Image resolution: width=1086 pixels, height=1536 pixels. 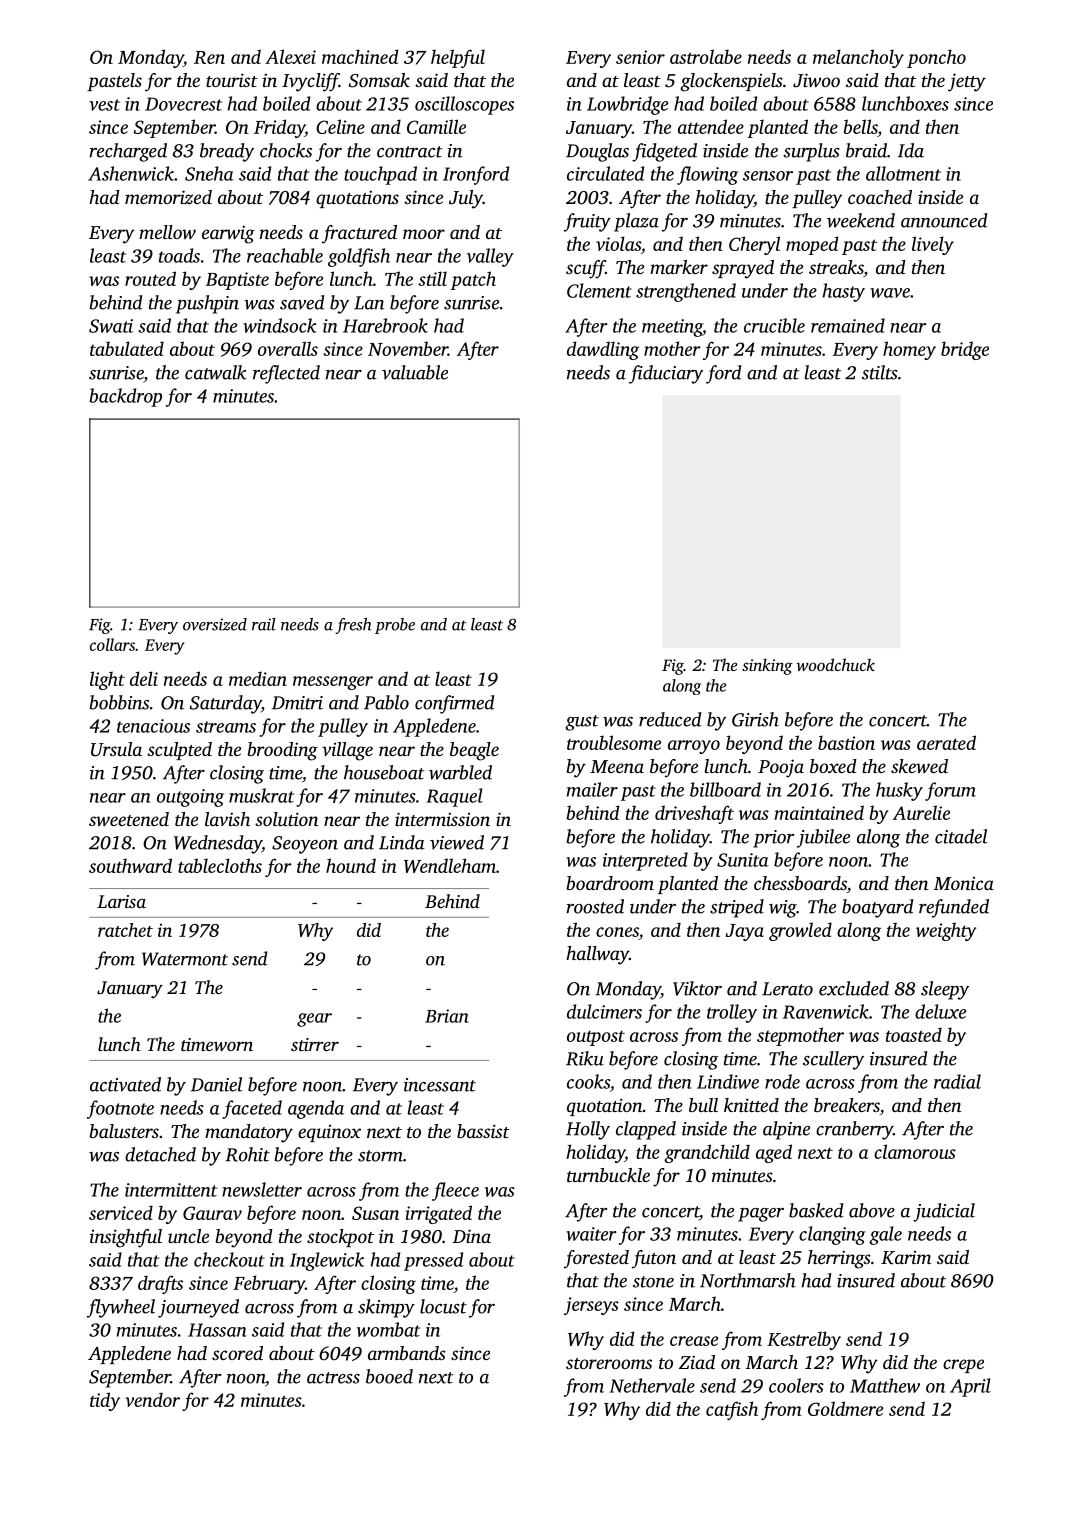 I want to click on fiduciary, so click(x=666, y=374).
